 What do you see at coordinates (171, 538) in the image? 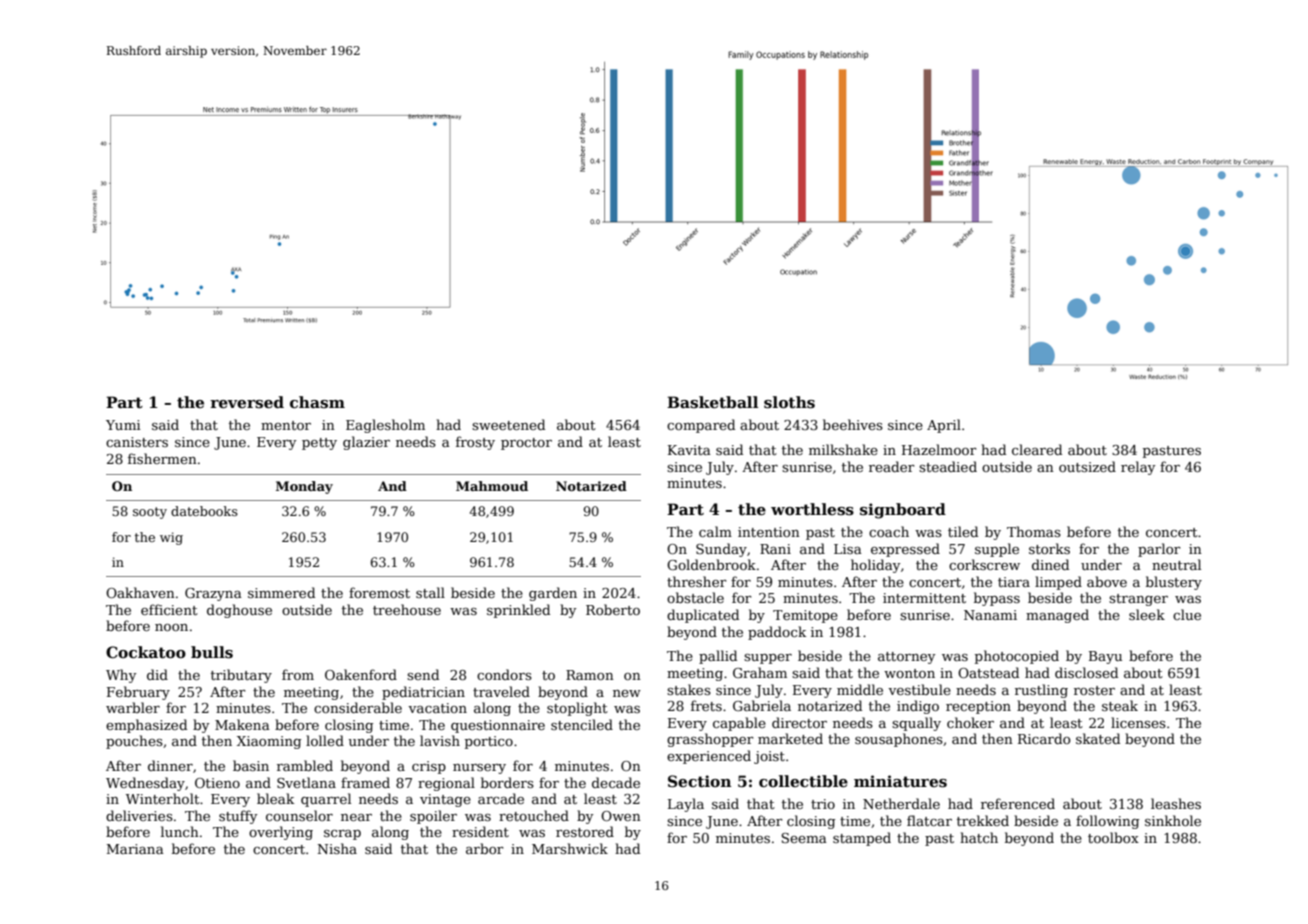
I see `wig` at bounding box center [171, 538].
